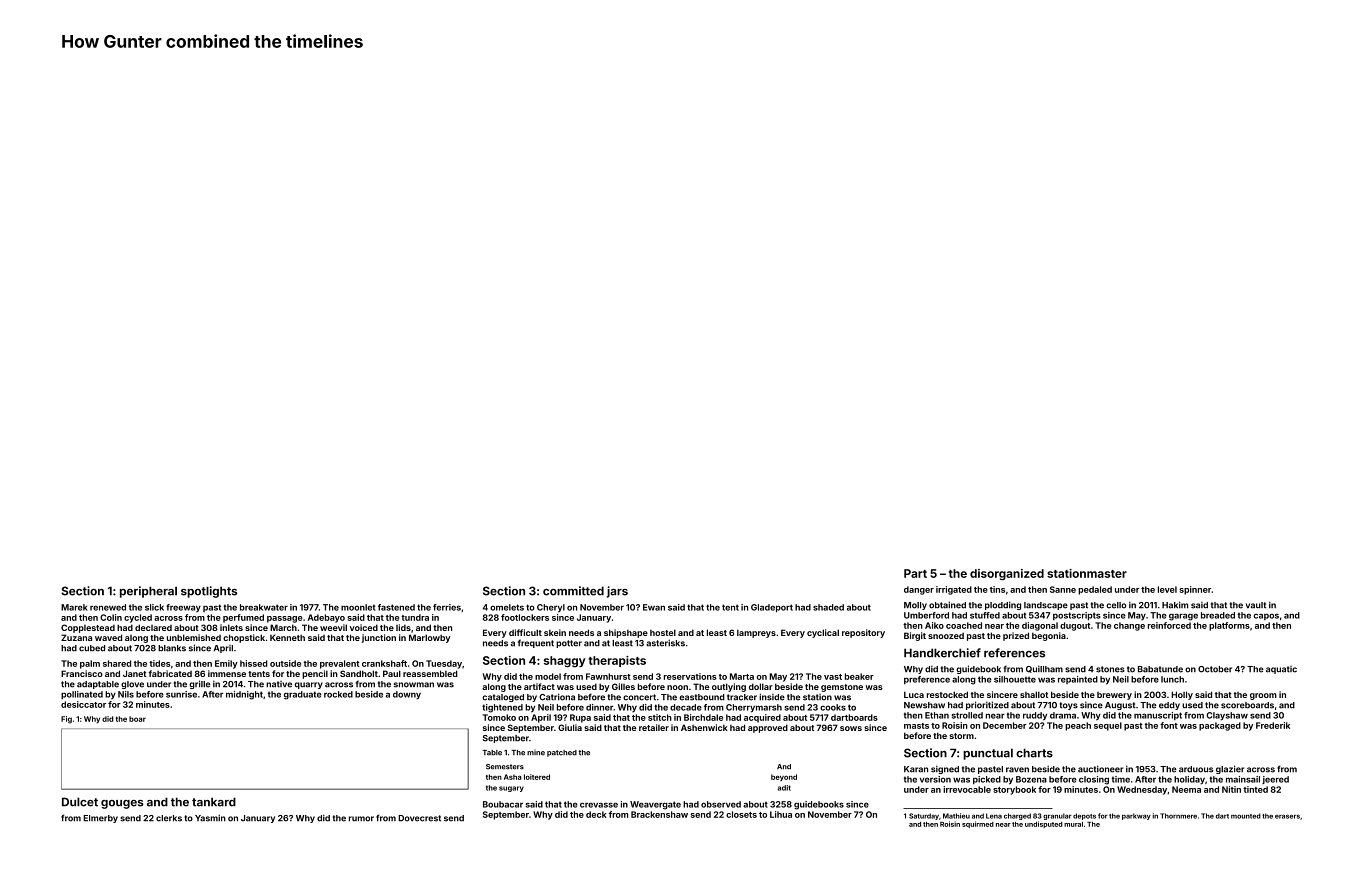 The height and width of the screenshot is (887, 1372). Describe the element at coordinates (573, 591) in the screenshot. I see `committed` at that location.
